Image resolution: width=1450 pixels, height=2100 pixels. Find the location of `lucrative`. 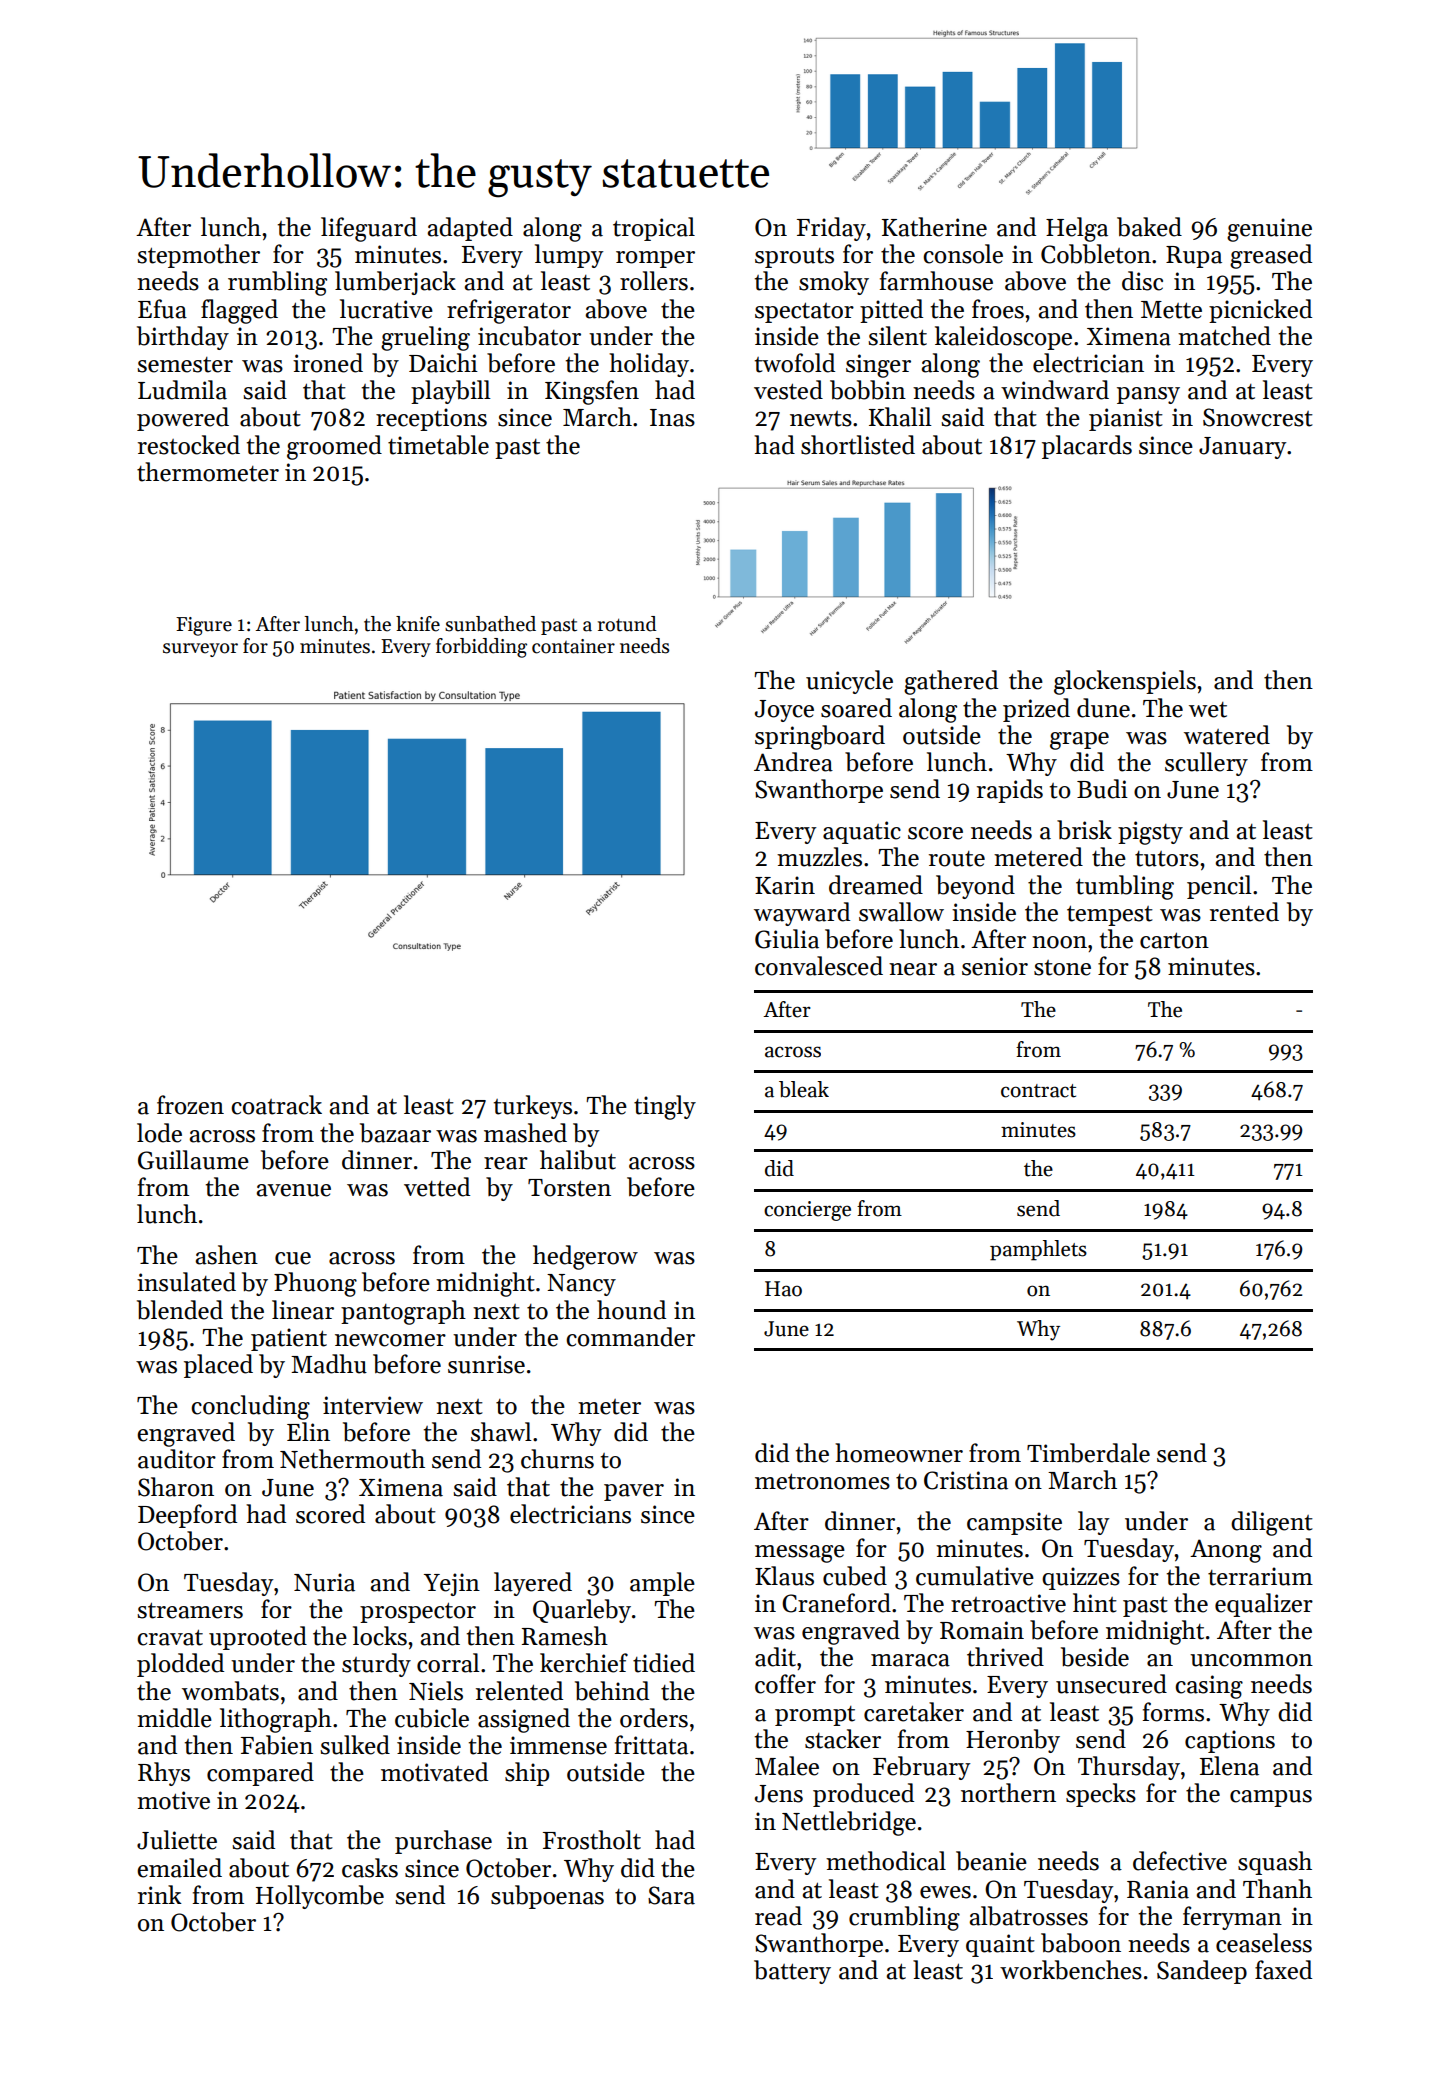

lucrative is located at coordinates (386, 309).
